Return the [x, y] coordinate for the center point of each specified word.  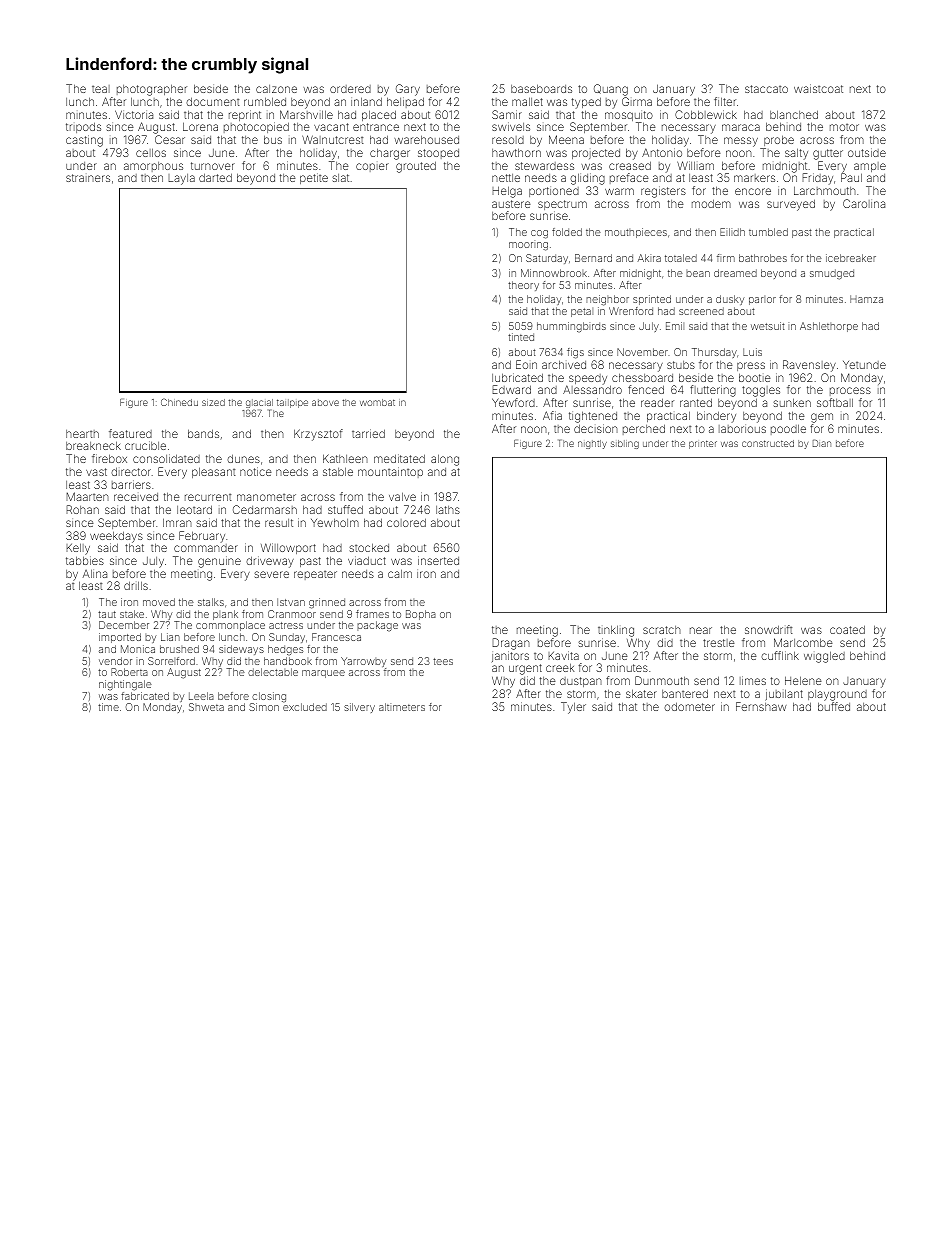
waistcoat [818, 88]
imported [120, 638]
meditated [399, 458]
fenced [646, 389]
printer [703, 444]
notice [256, 471]
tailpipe [292, 403]
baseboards [541, 88]
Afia [552, 415]
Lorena [200, 126]
